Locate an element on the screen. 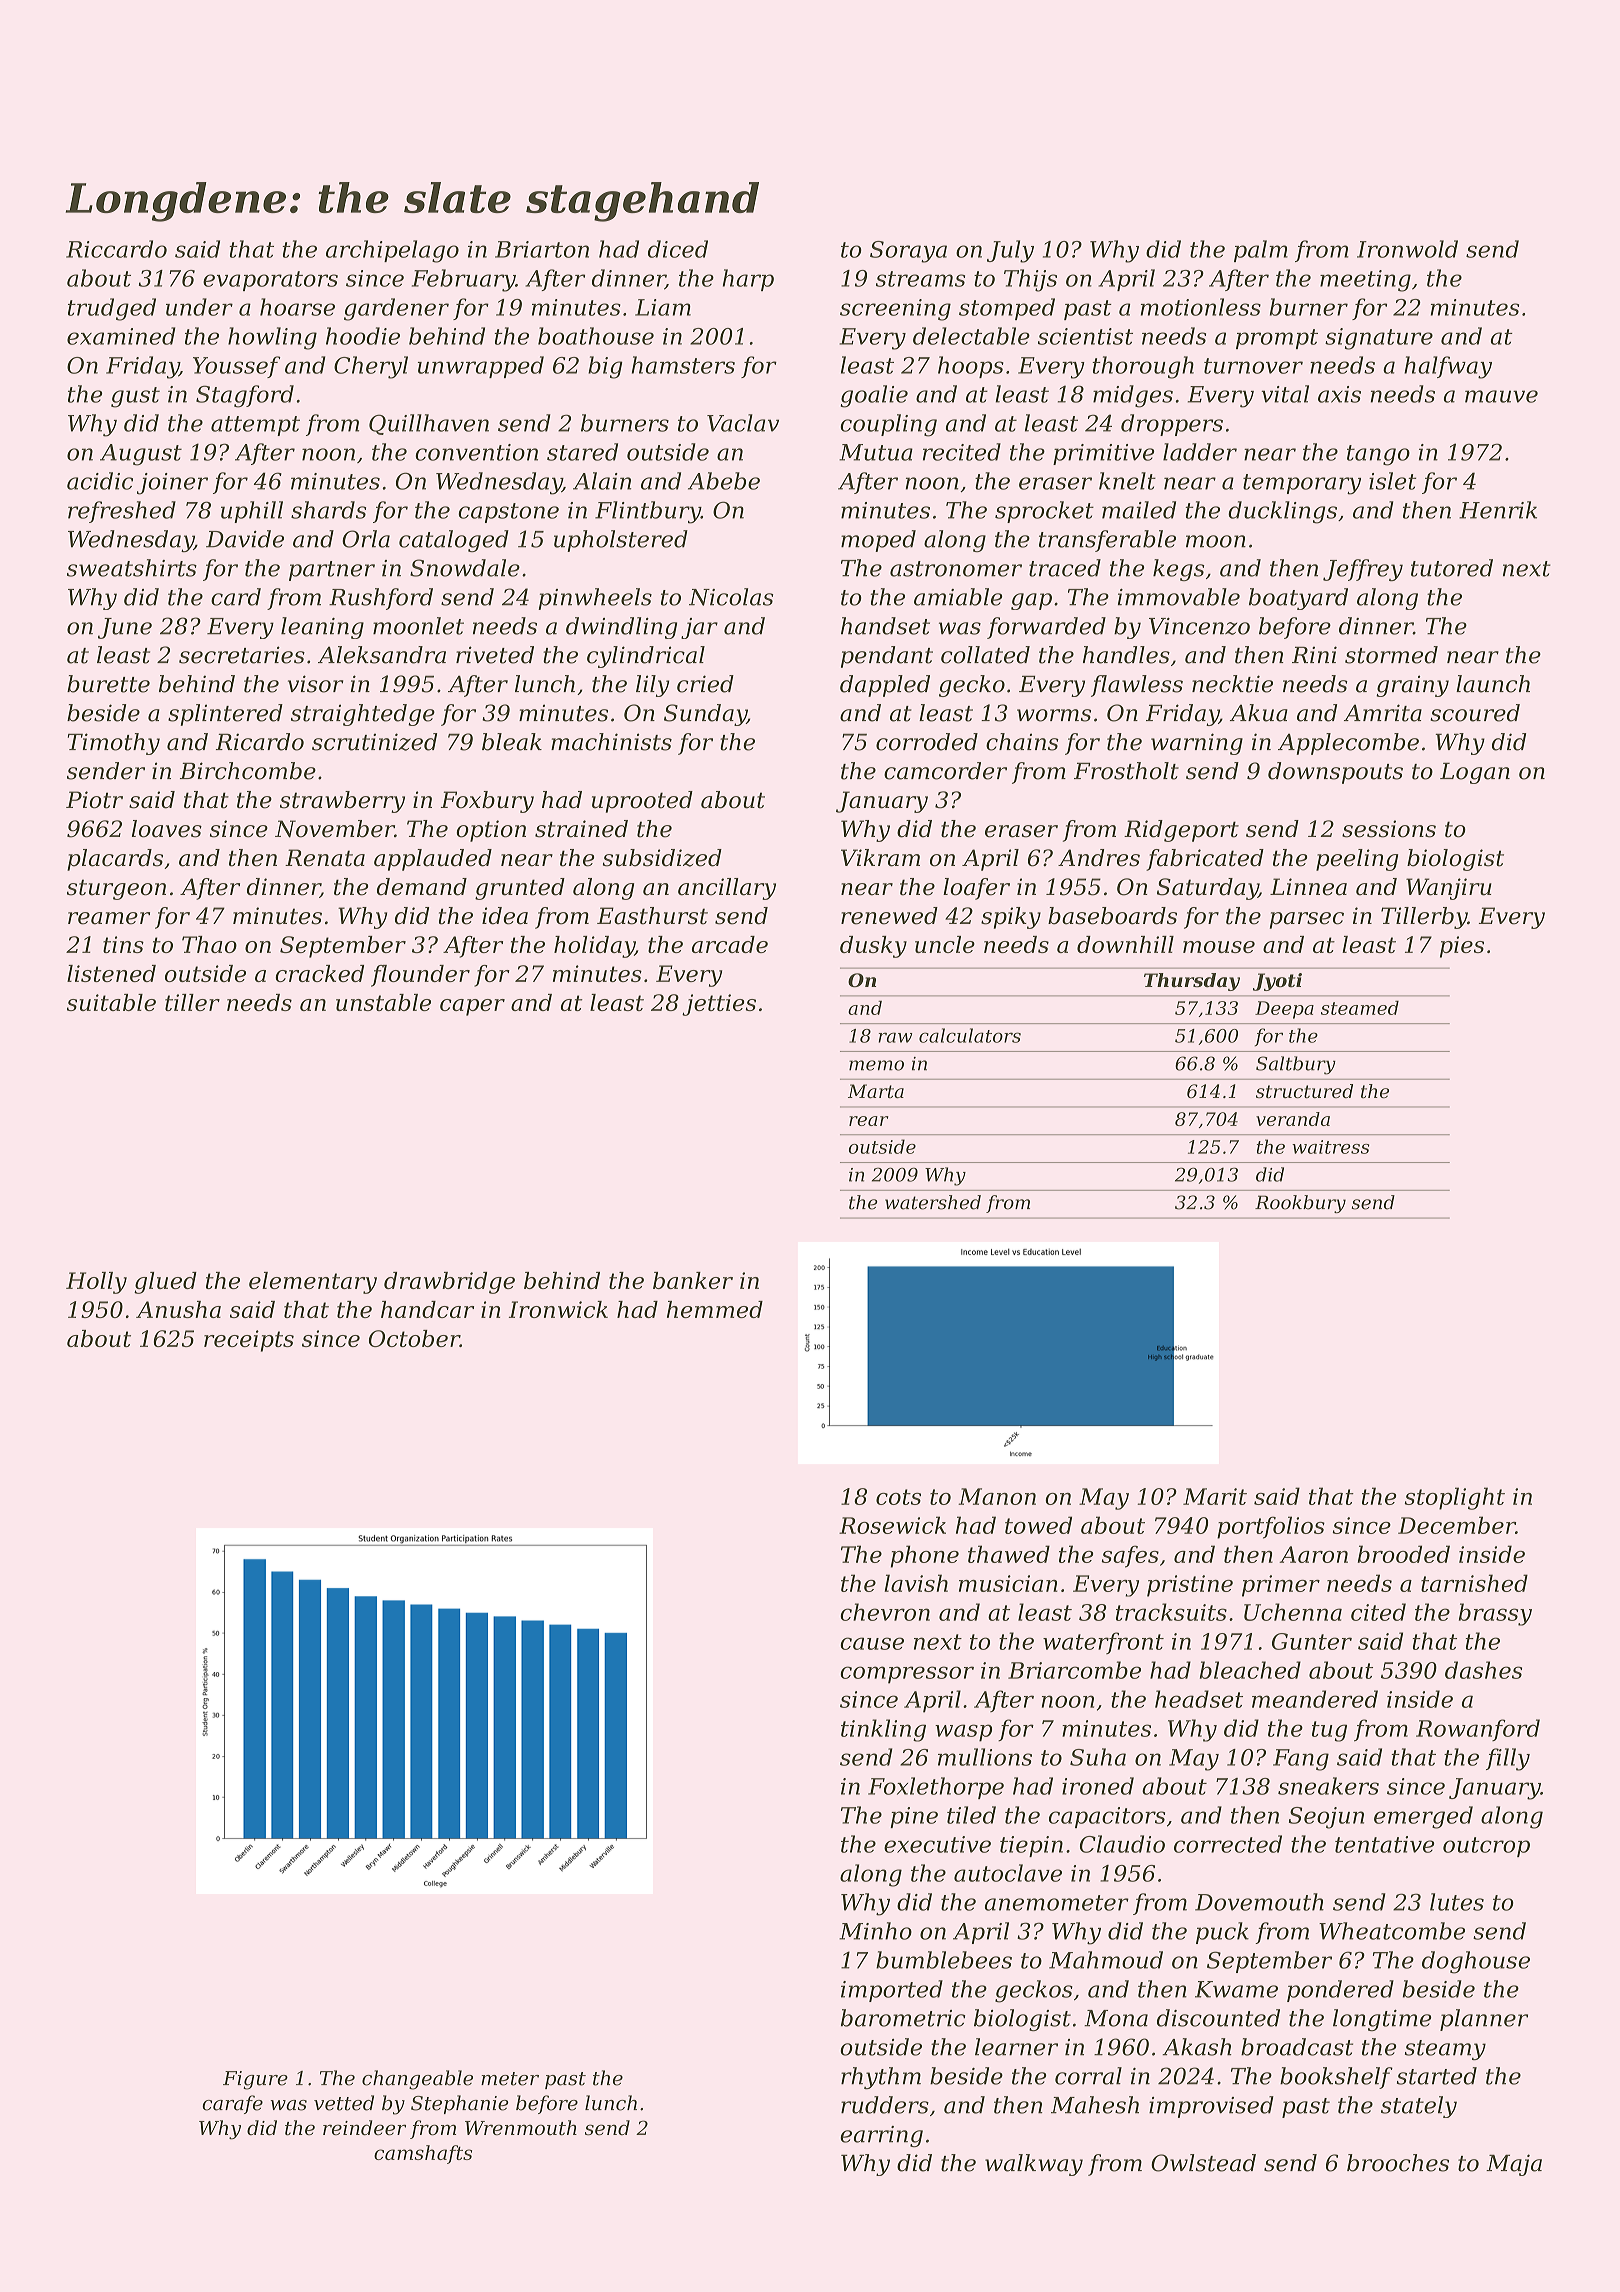 The height and width of the screenshot is (2292, 1620). amiable is located at coordinates (958, 597).
